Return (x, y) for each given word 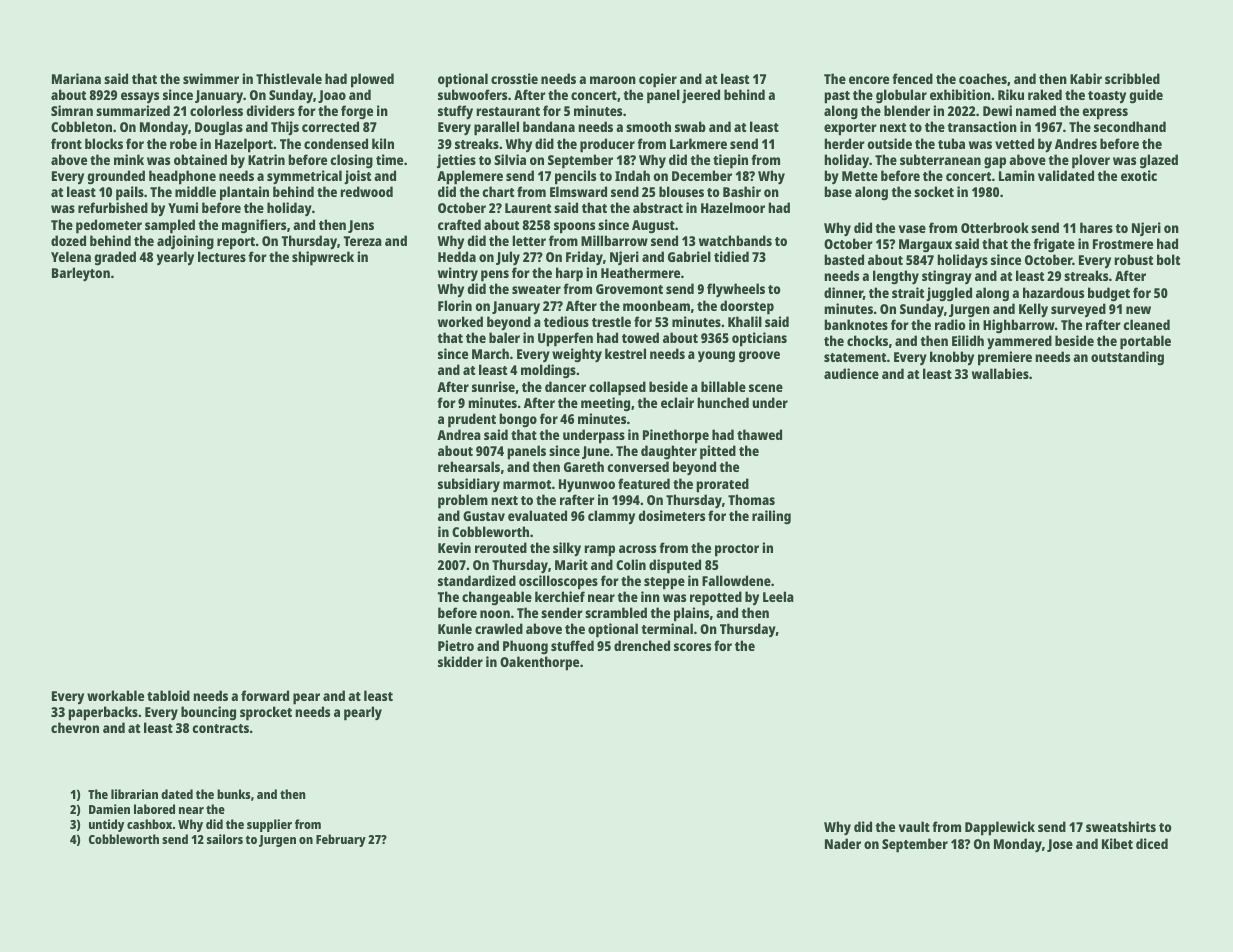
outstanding (1127, 358)
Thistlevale (289, 78)
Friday (584, 258)
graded (115, 258)
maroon (613, 80)
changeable (497, 598)
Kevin (454, 547)
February (341, 840)
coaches (983, 78)
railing (771, 517)
